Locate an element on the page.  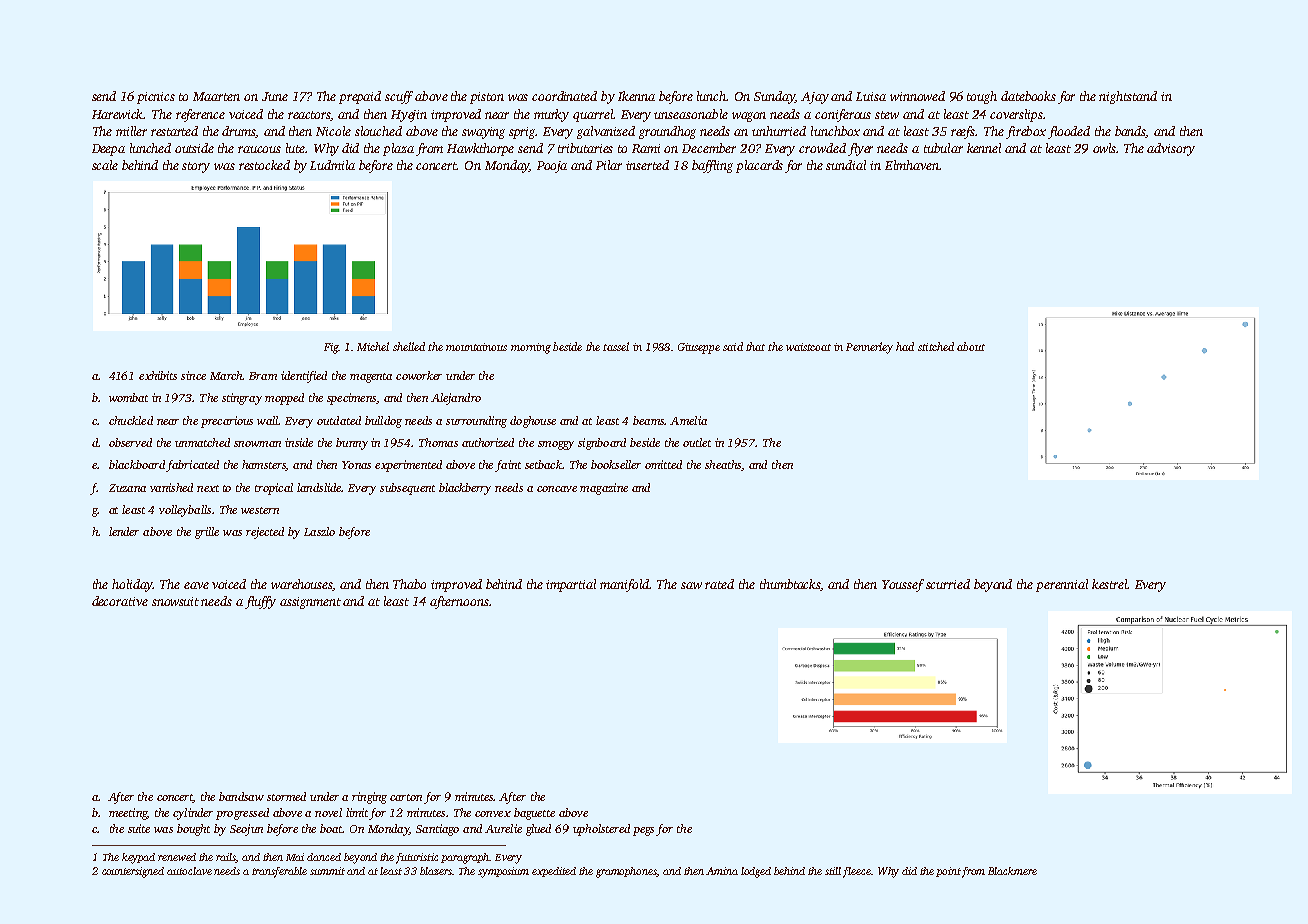
lender is located at coordinates (124, 531).
